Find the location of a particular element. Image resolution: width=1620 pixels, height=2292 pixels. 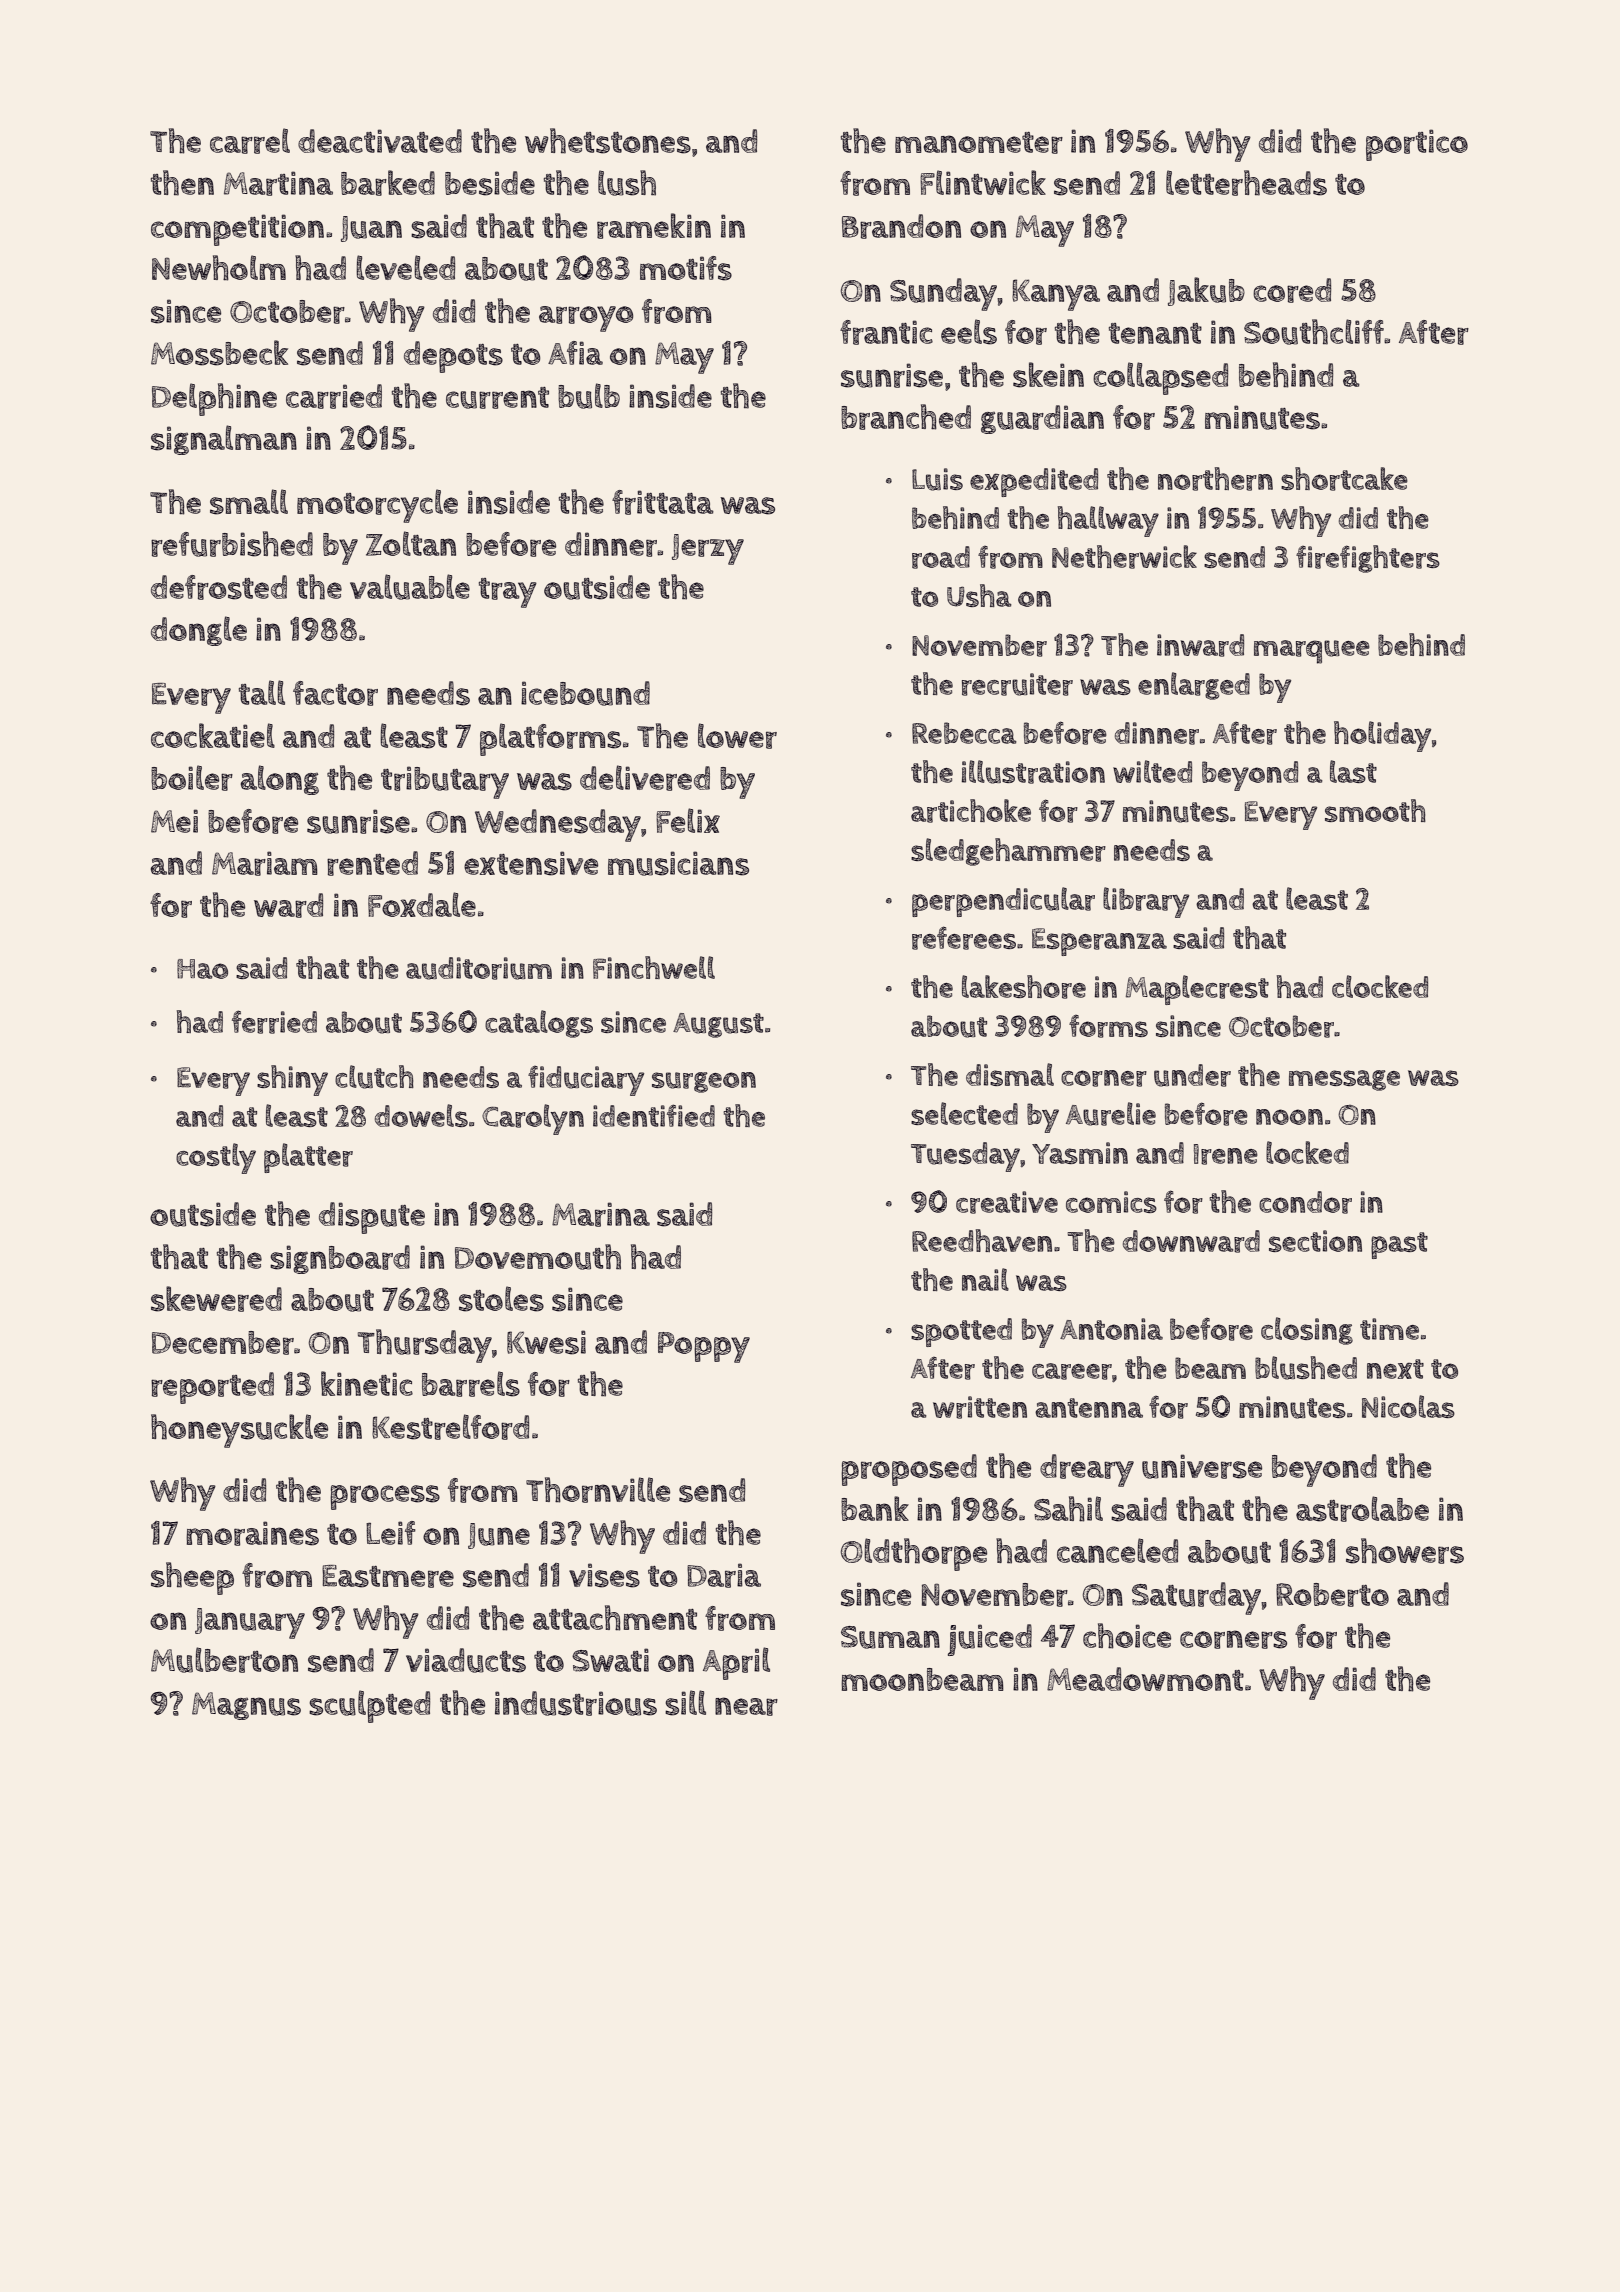

process is located at coordinates (385, 1497).
